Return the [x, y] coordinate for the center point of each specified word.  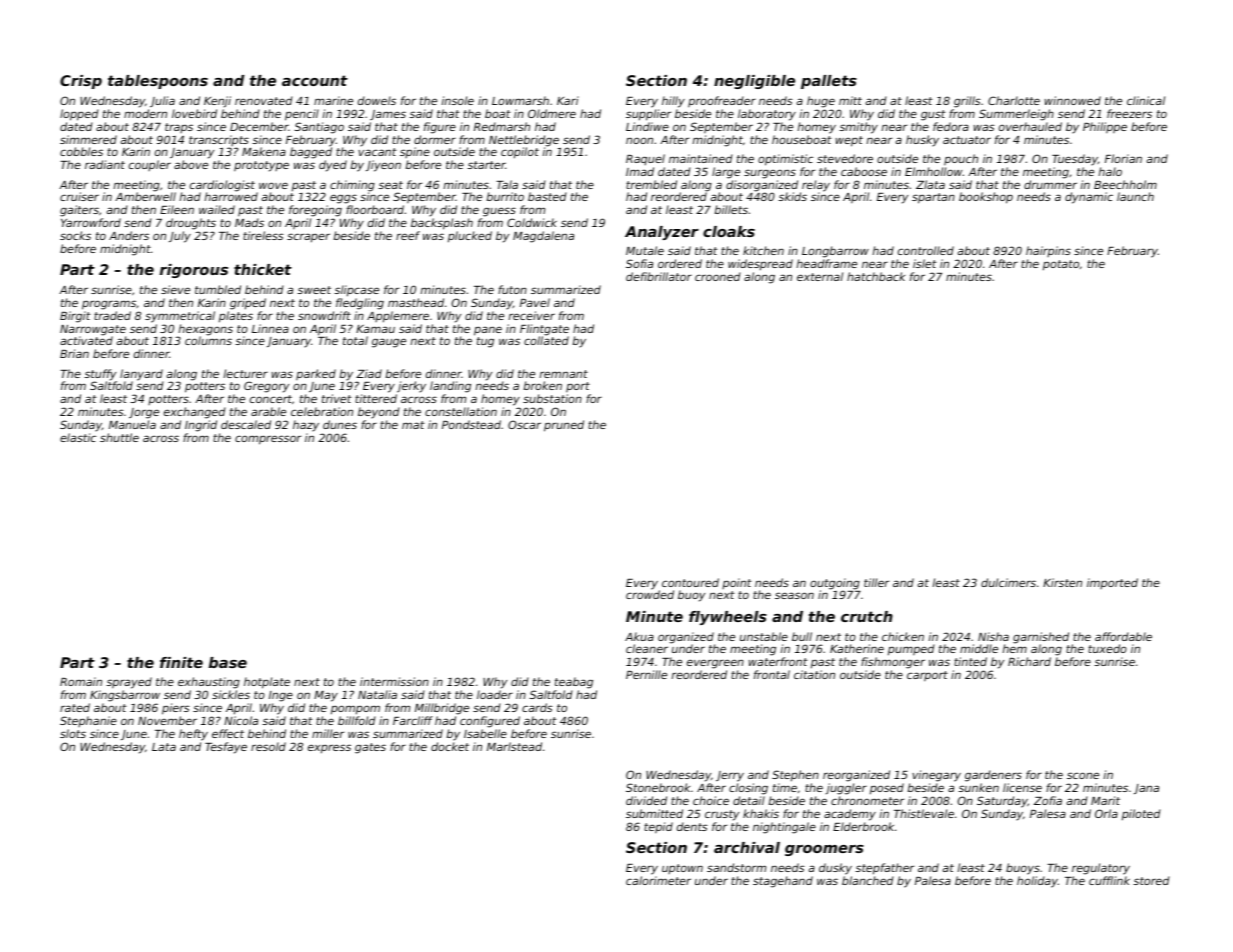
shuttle [119, 437]
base [228, 662]
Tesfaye [226, 748]
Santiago [319, 128]
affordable [1123, 636]
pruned [564, 426]
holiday [1037, 882]
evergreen [715, 664]
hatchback [876, 276]
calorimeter [658, 880]
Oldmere [552, 113]
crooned [718, 276]
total [355, 340]
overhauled [1030, 126]
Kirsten [1062, 582]
